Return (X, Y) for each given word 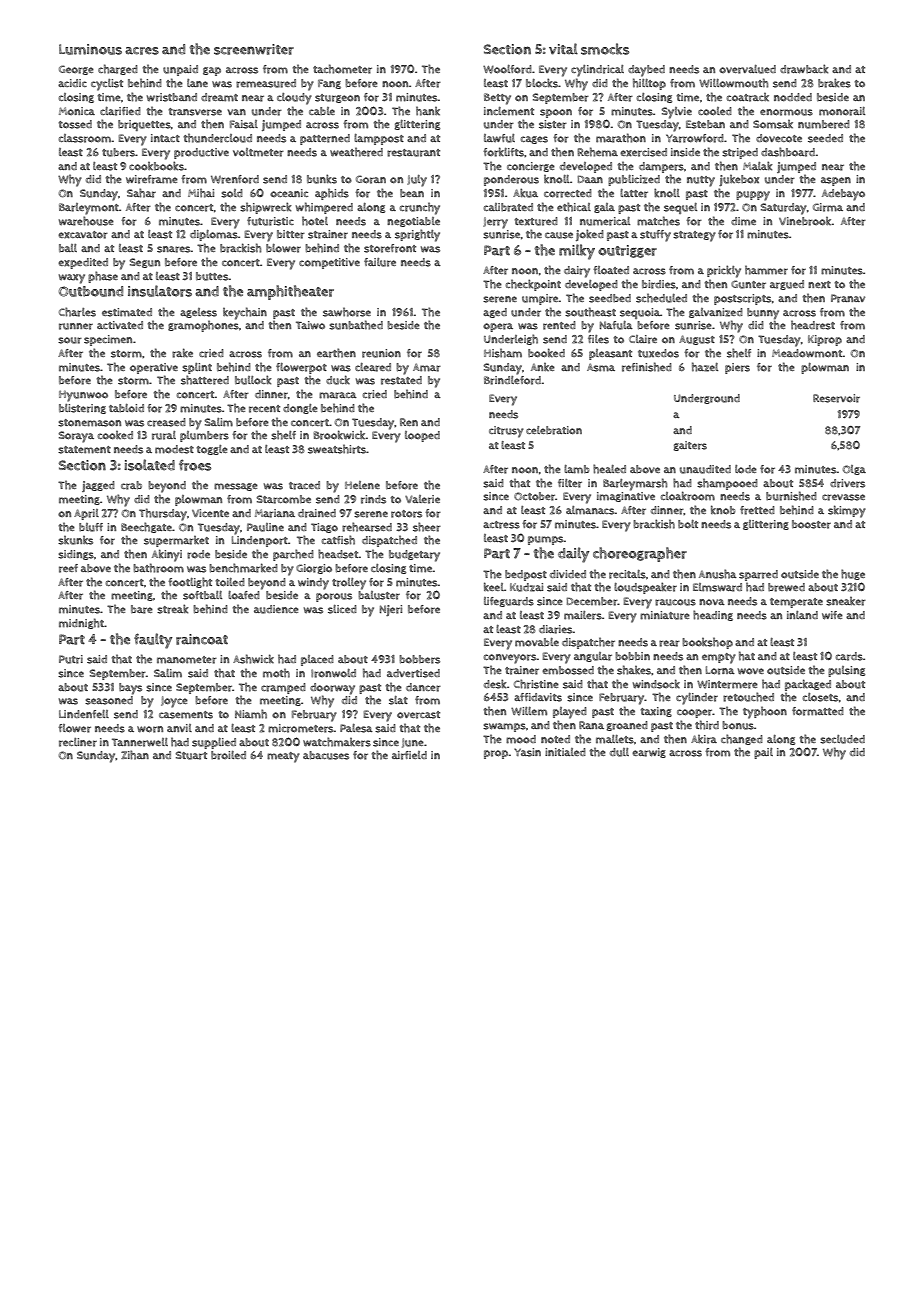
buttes (212, 276)
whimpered (324, 208)
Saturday (784, 209)
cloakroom (687, 496)
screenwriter (254, 49)
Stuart (191, 755)
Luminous (90, 49)
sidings (76, 555)
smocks (605, 49)
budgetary (414, 556)
